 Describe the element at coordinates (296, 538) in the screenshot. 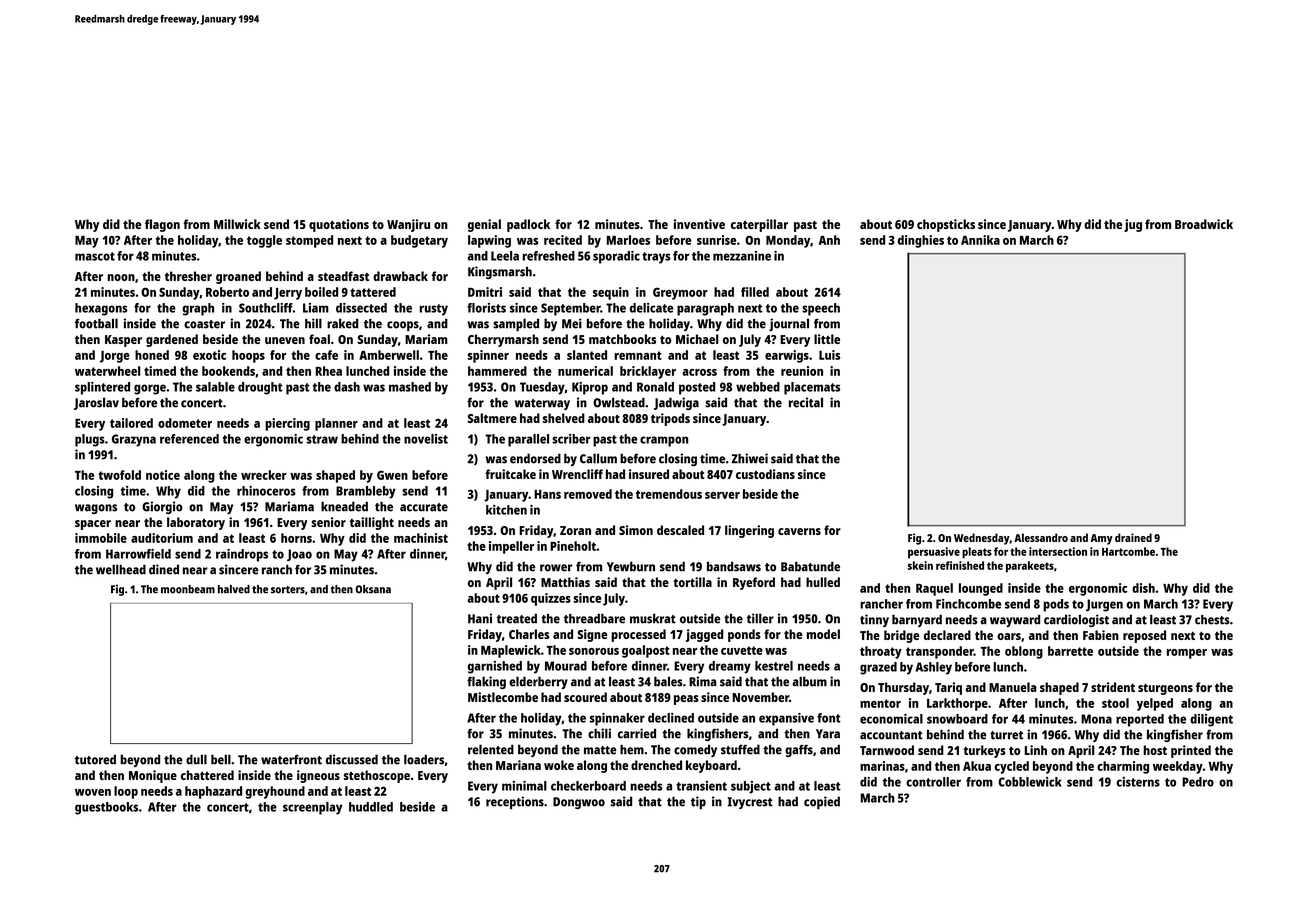

I see `horns` at that location.
